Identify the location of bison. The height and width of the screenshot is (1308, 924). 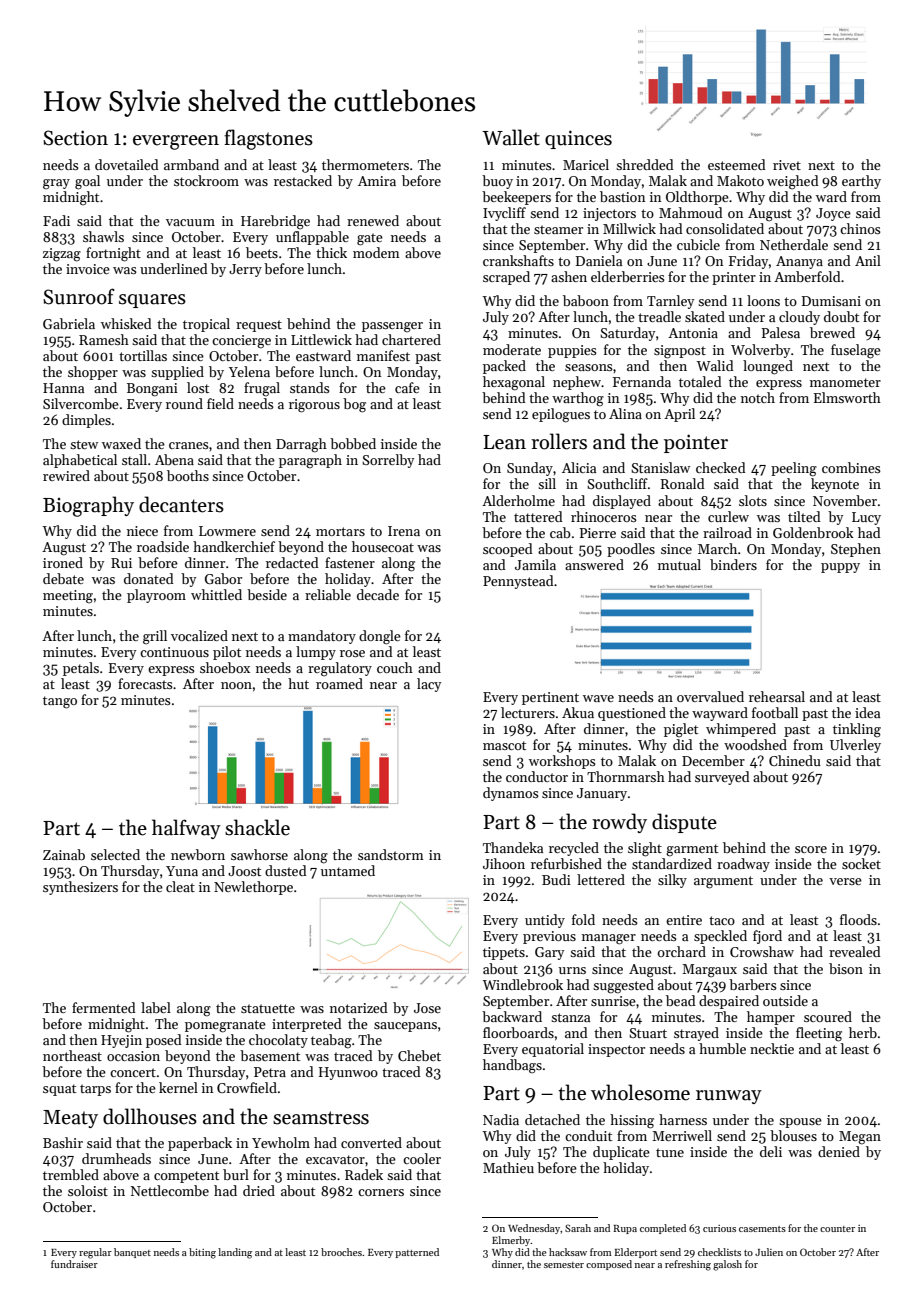
(846, 968).
